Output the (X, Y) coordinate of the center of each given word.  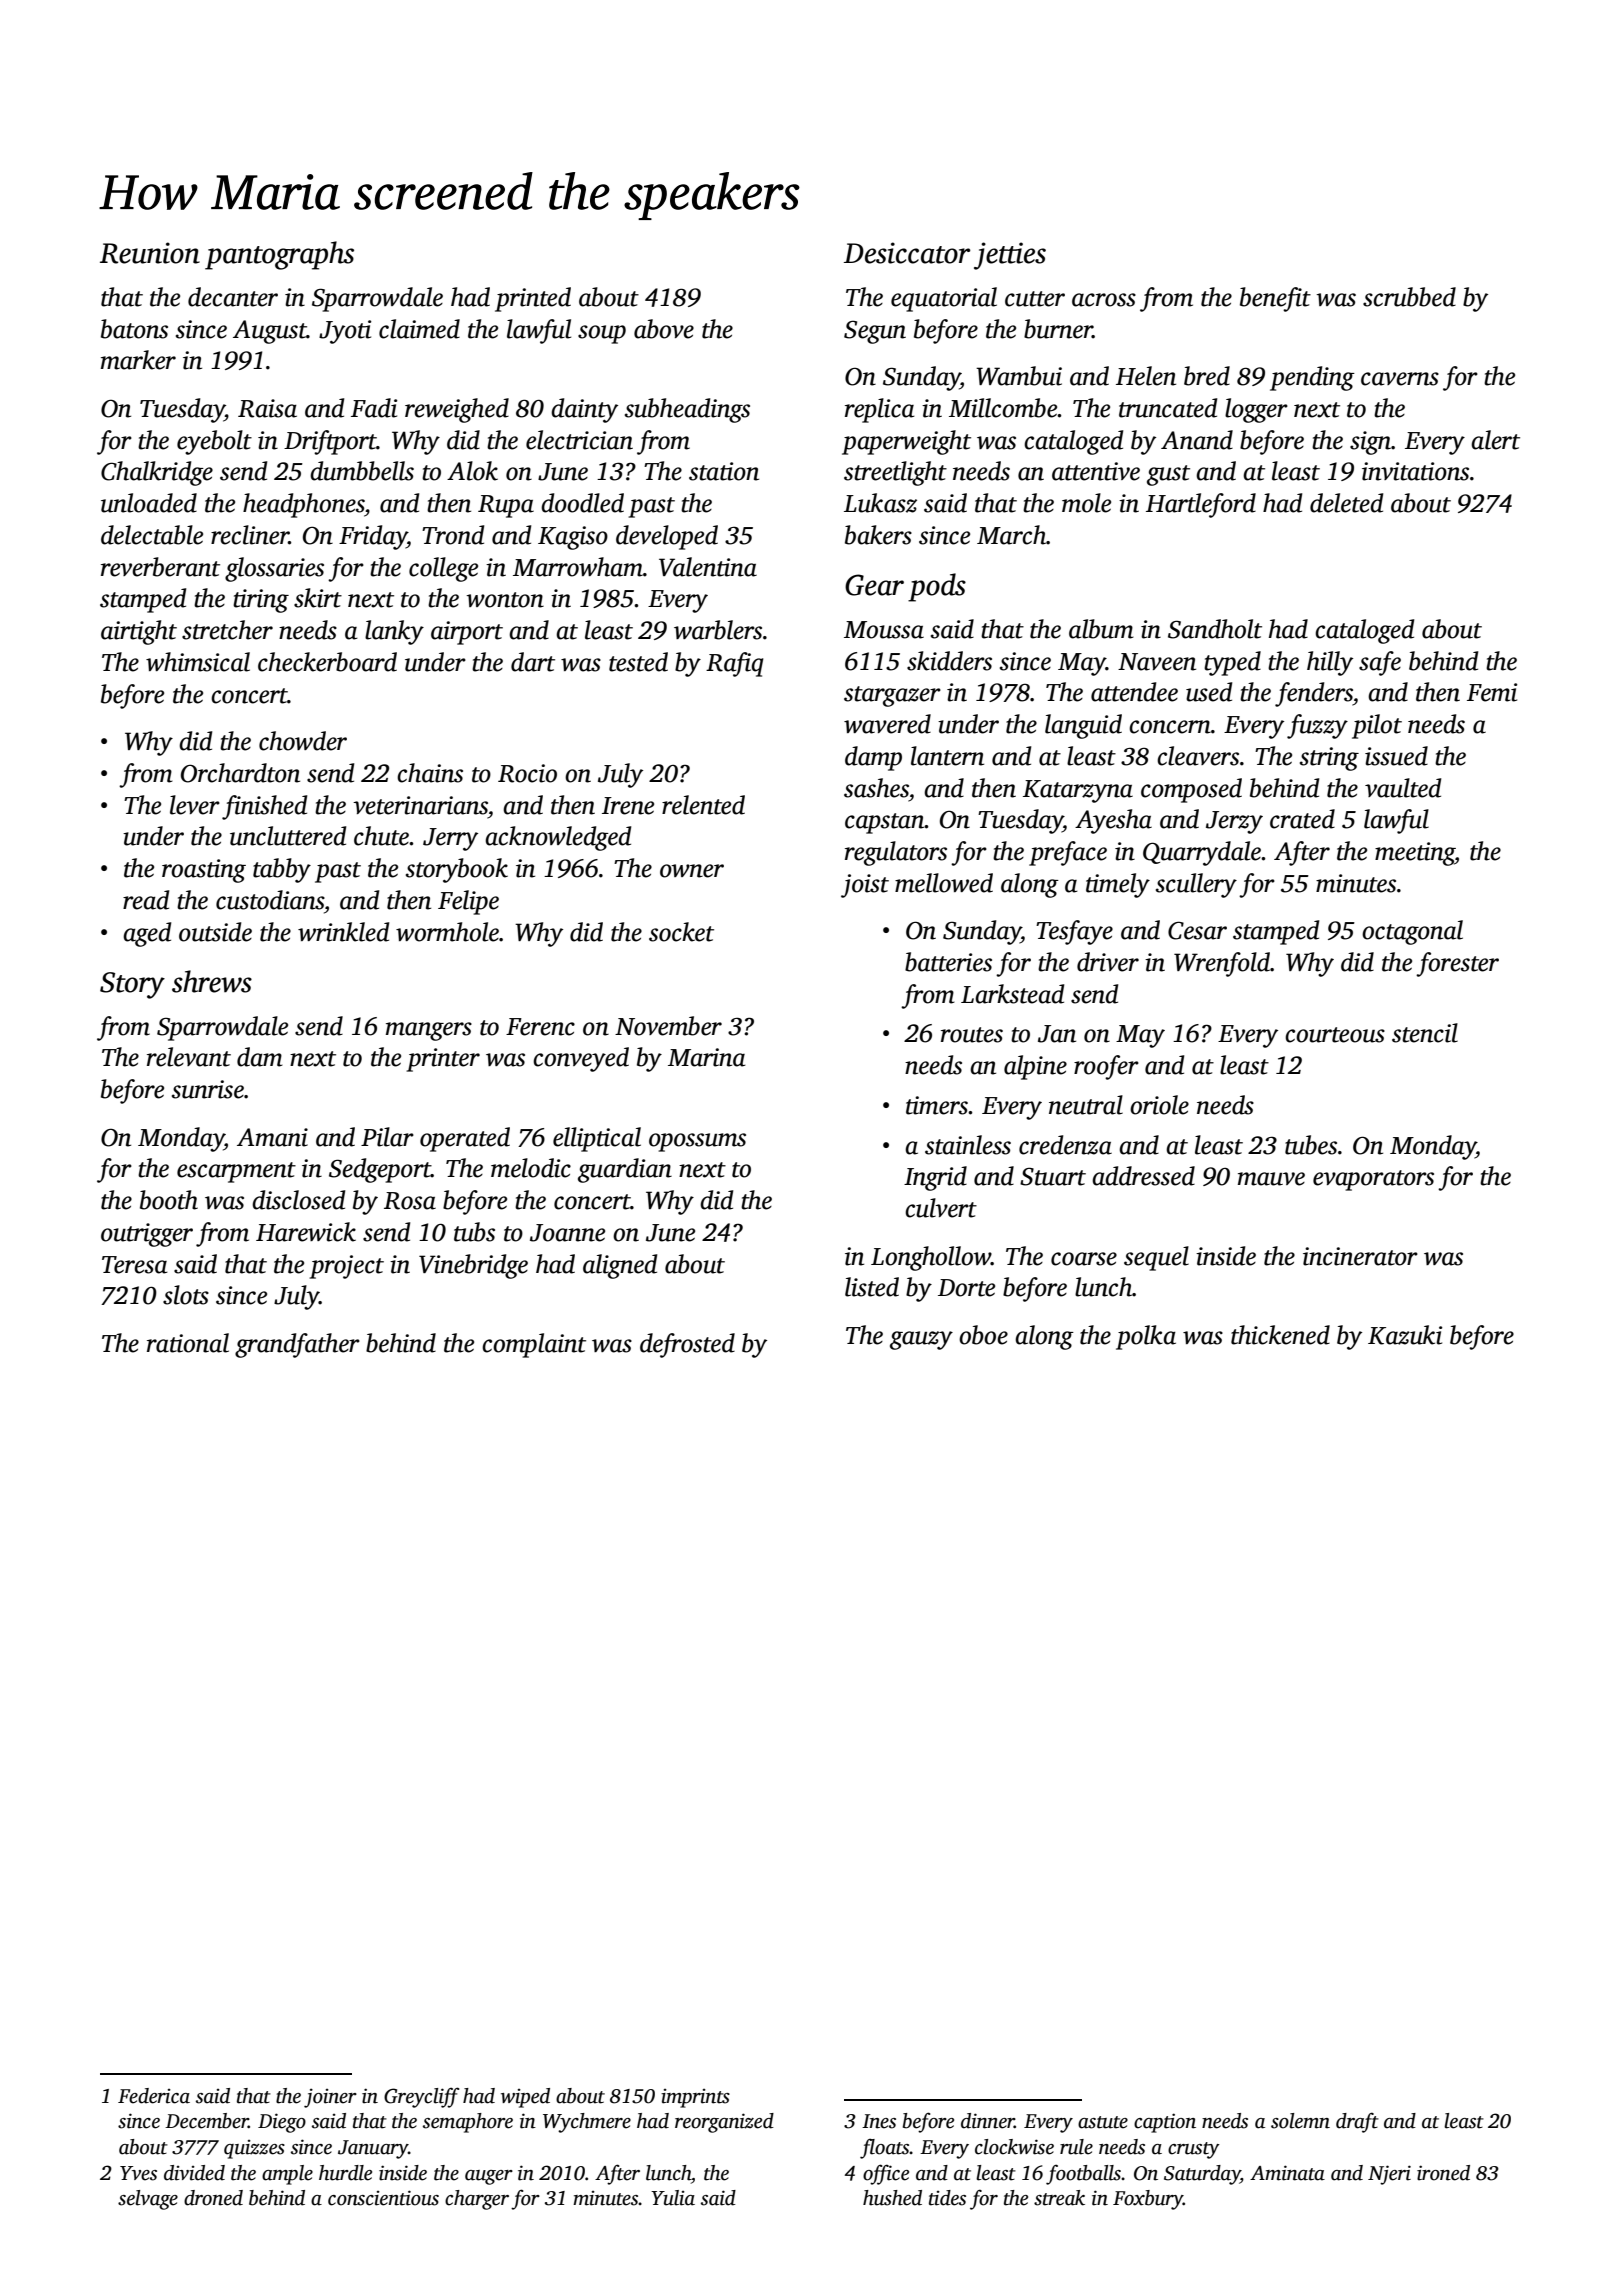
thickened (1280, 1335)
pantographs (279, 255)
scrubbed (1409, 297)
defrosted (687, 1345)
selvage (148, 2200)
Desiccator (907, 253)
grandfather (297, 1345)
